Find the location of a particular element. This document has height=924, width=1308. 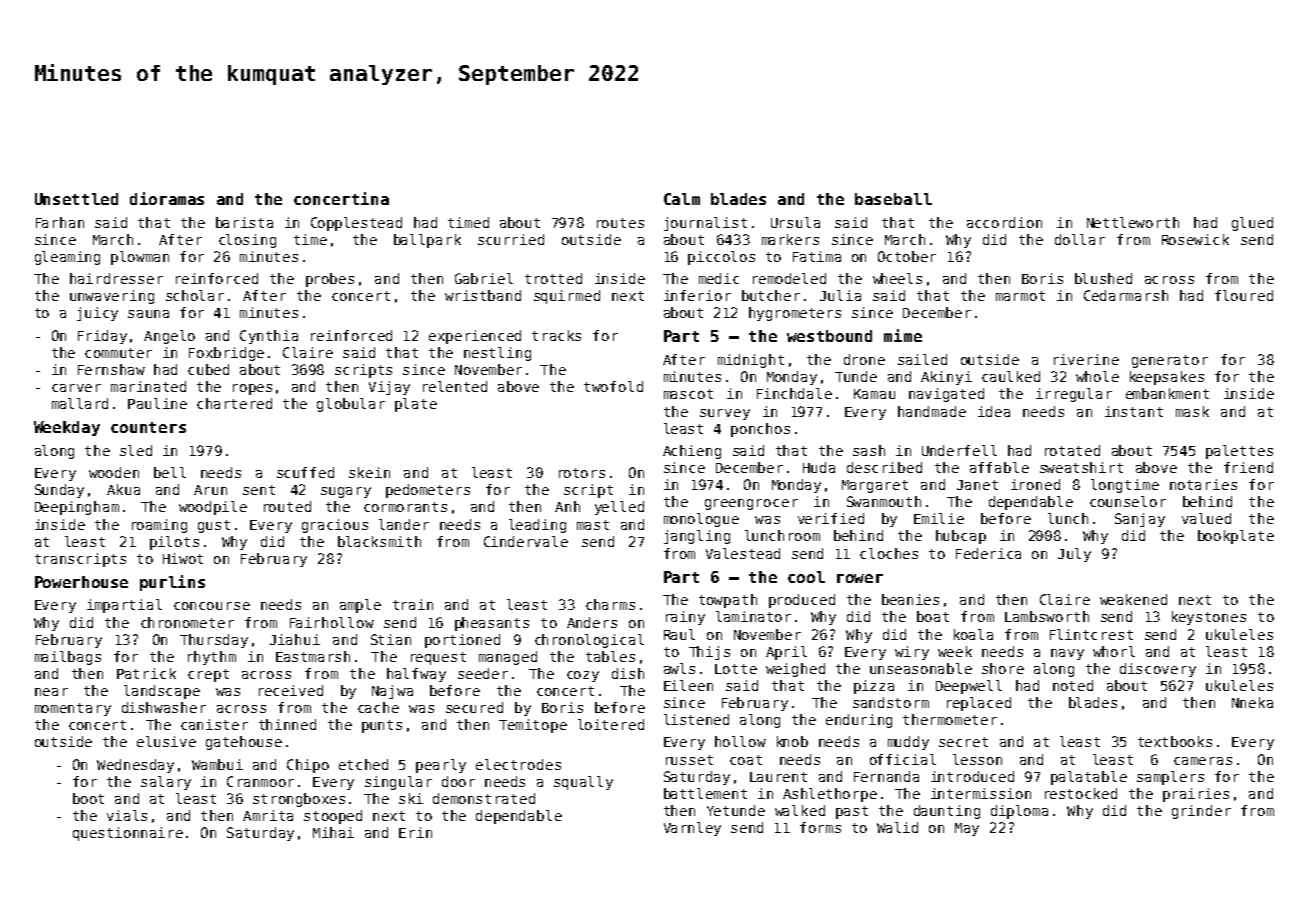

globular is located at coordinates (351, 405).
